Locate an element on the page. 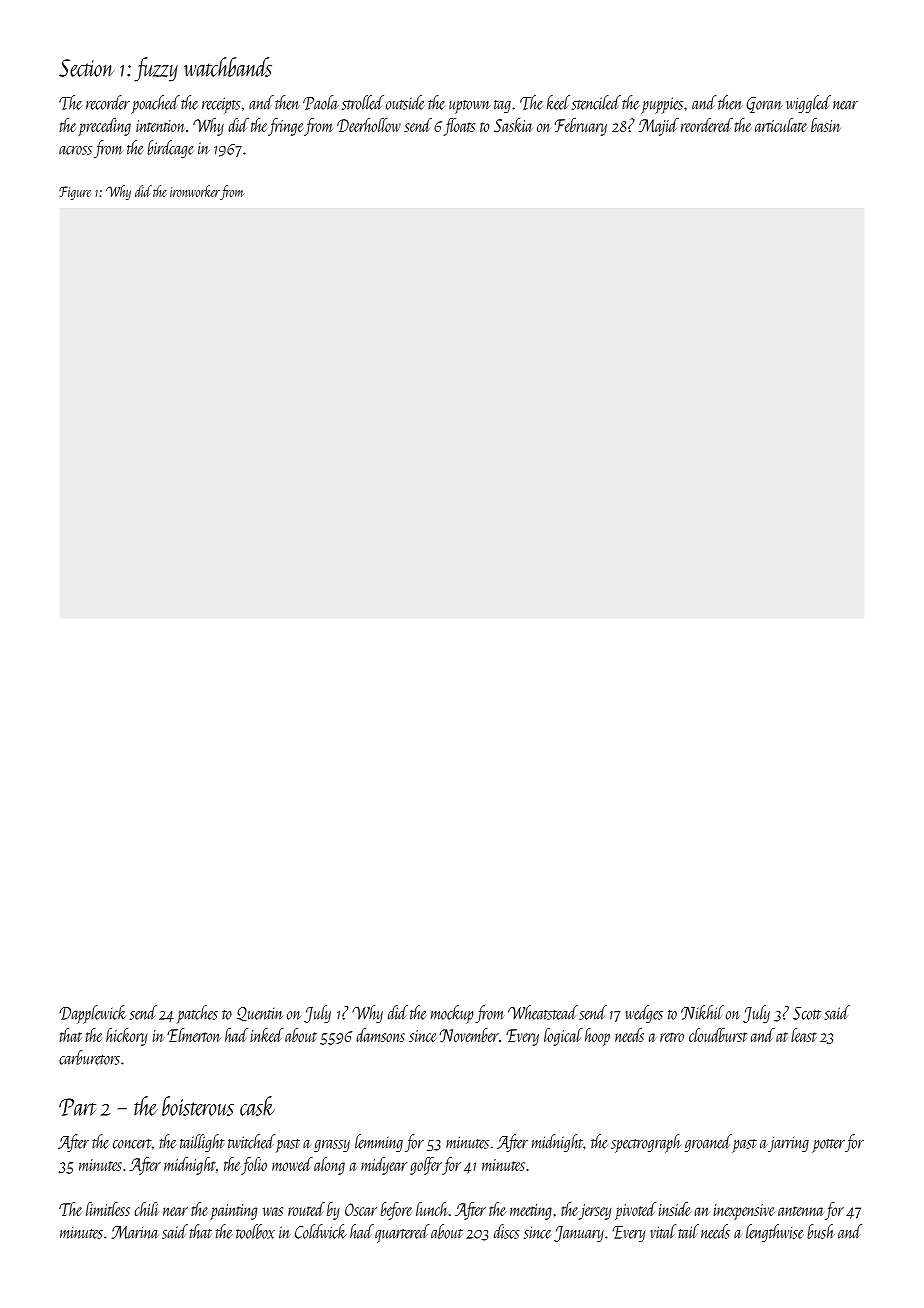 This document has width=924, height=1308. February is located at coordinates (581, 127).
